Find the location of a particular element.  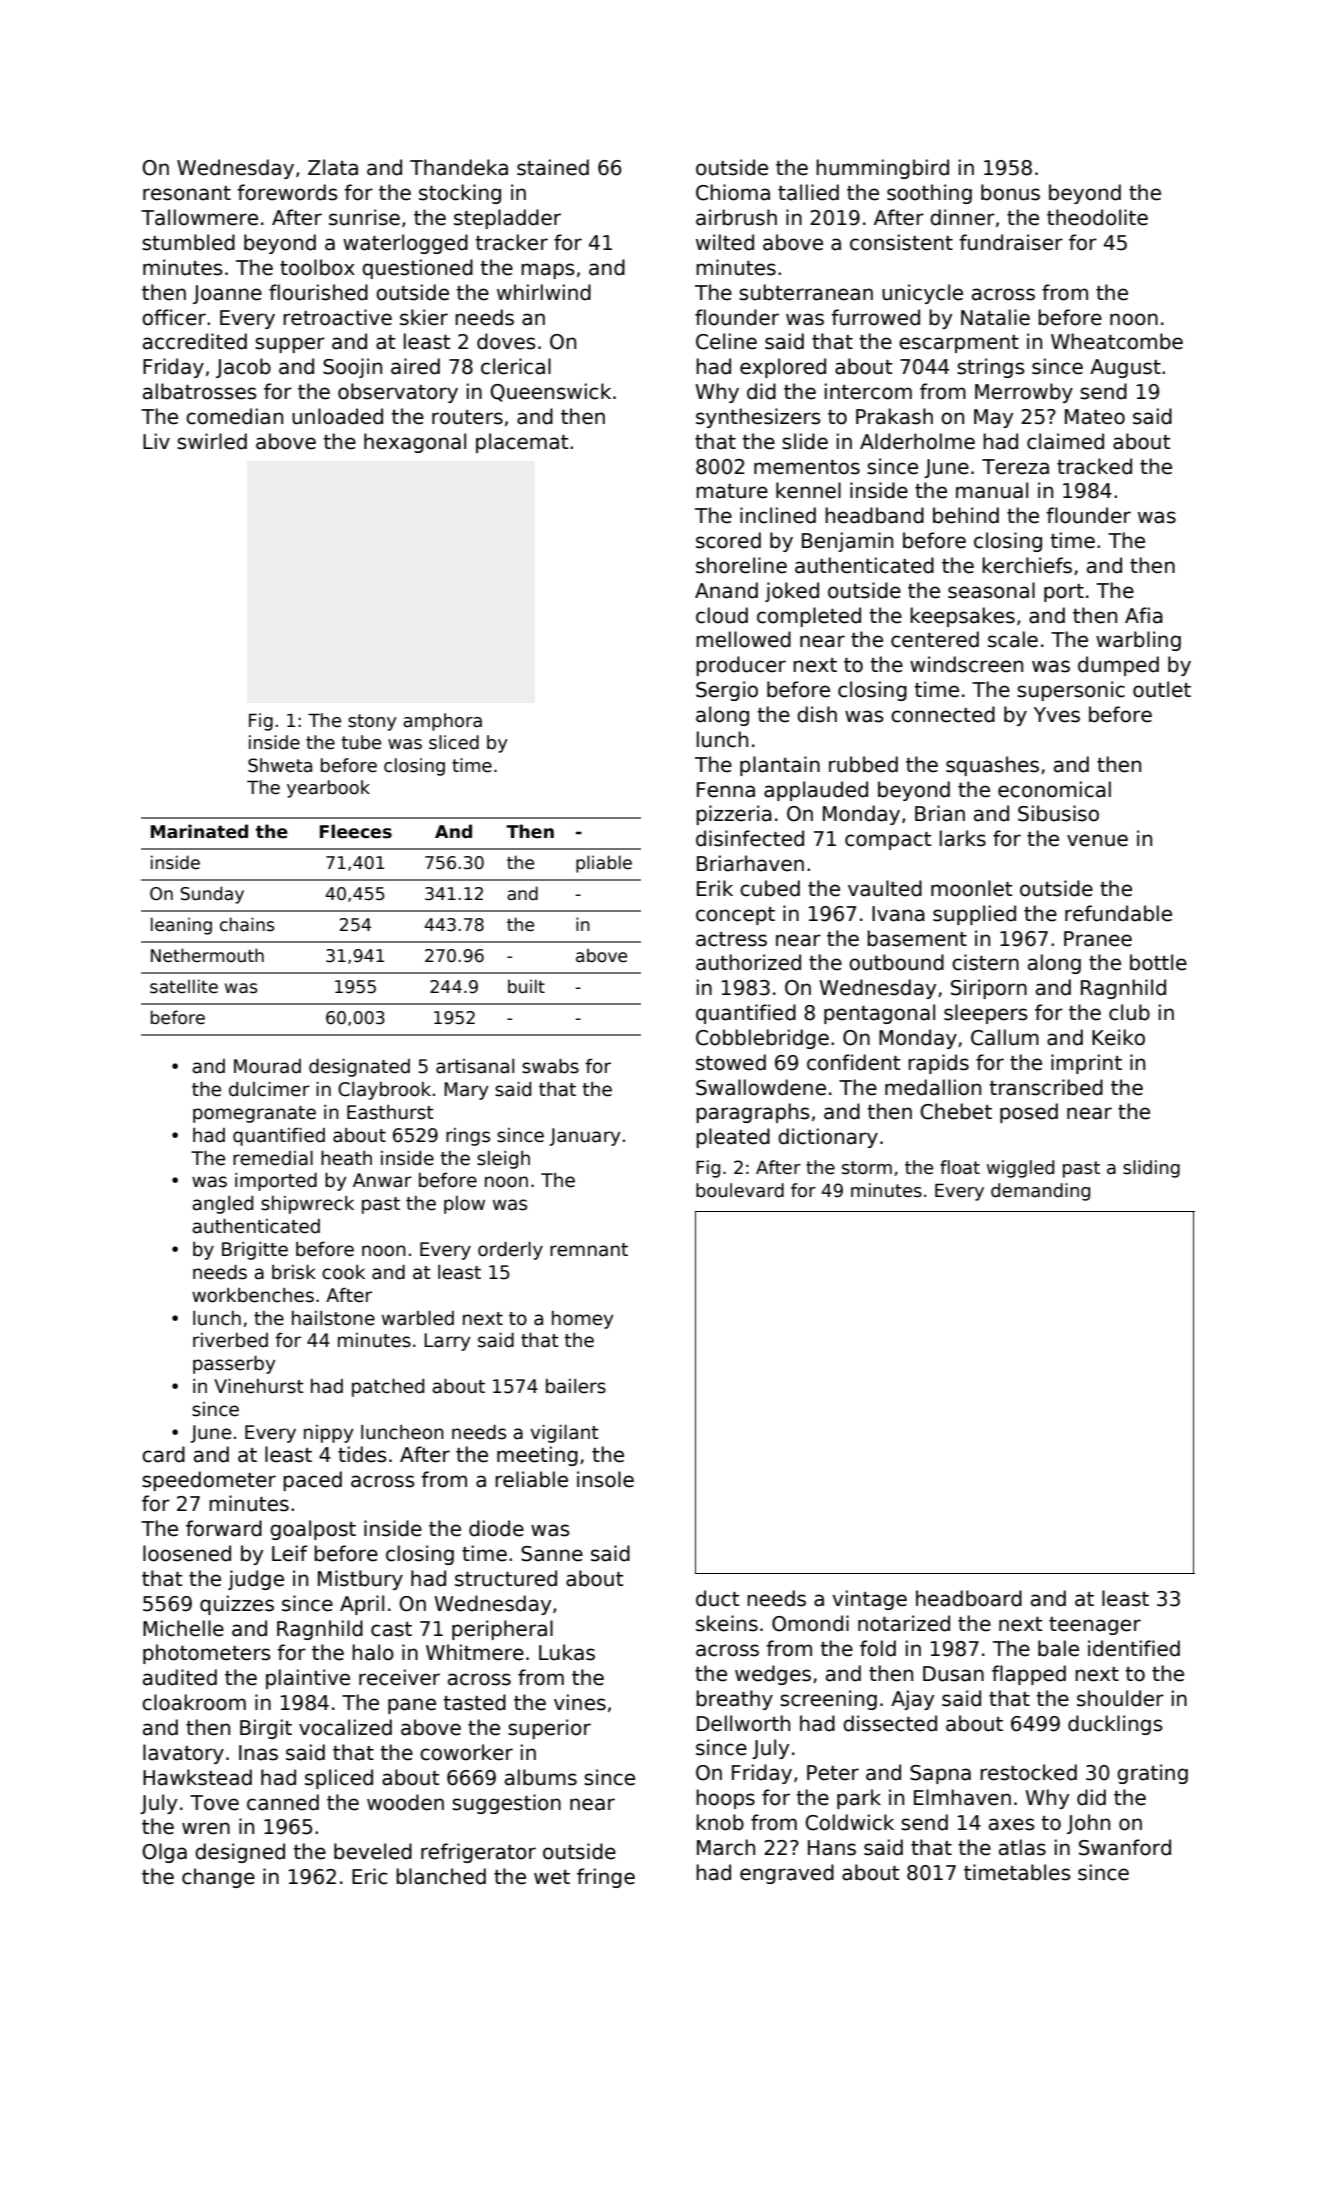

fundraiser is located at coordinates (1011, 242).
